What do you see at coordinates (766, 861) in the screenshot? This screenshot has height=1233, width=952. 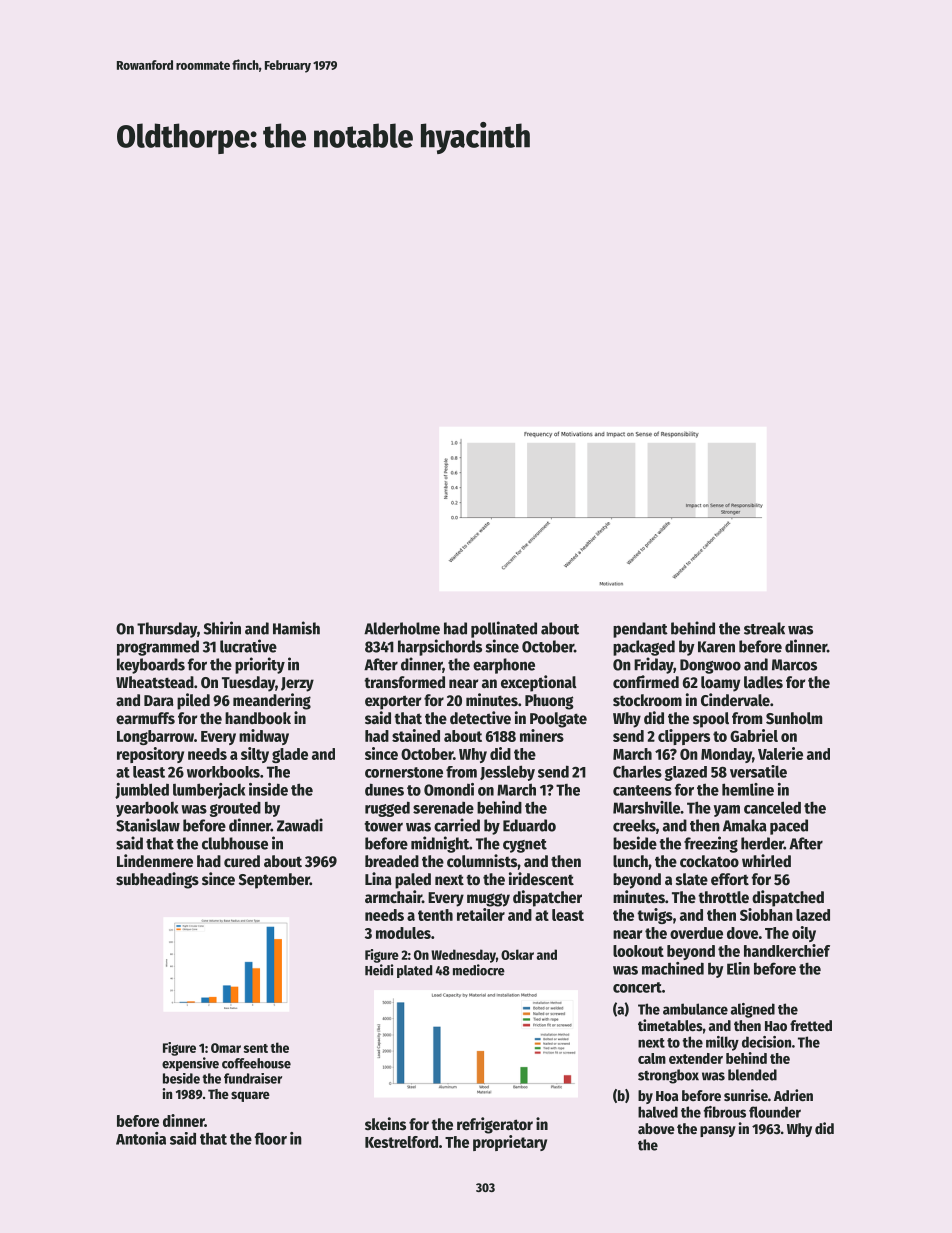 I see `whirled` at bounding box center [766, 861].
